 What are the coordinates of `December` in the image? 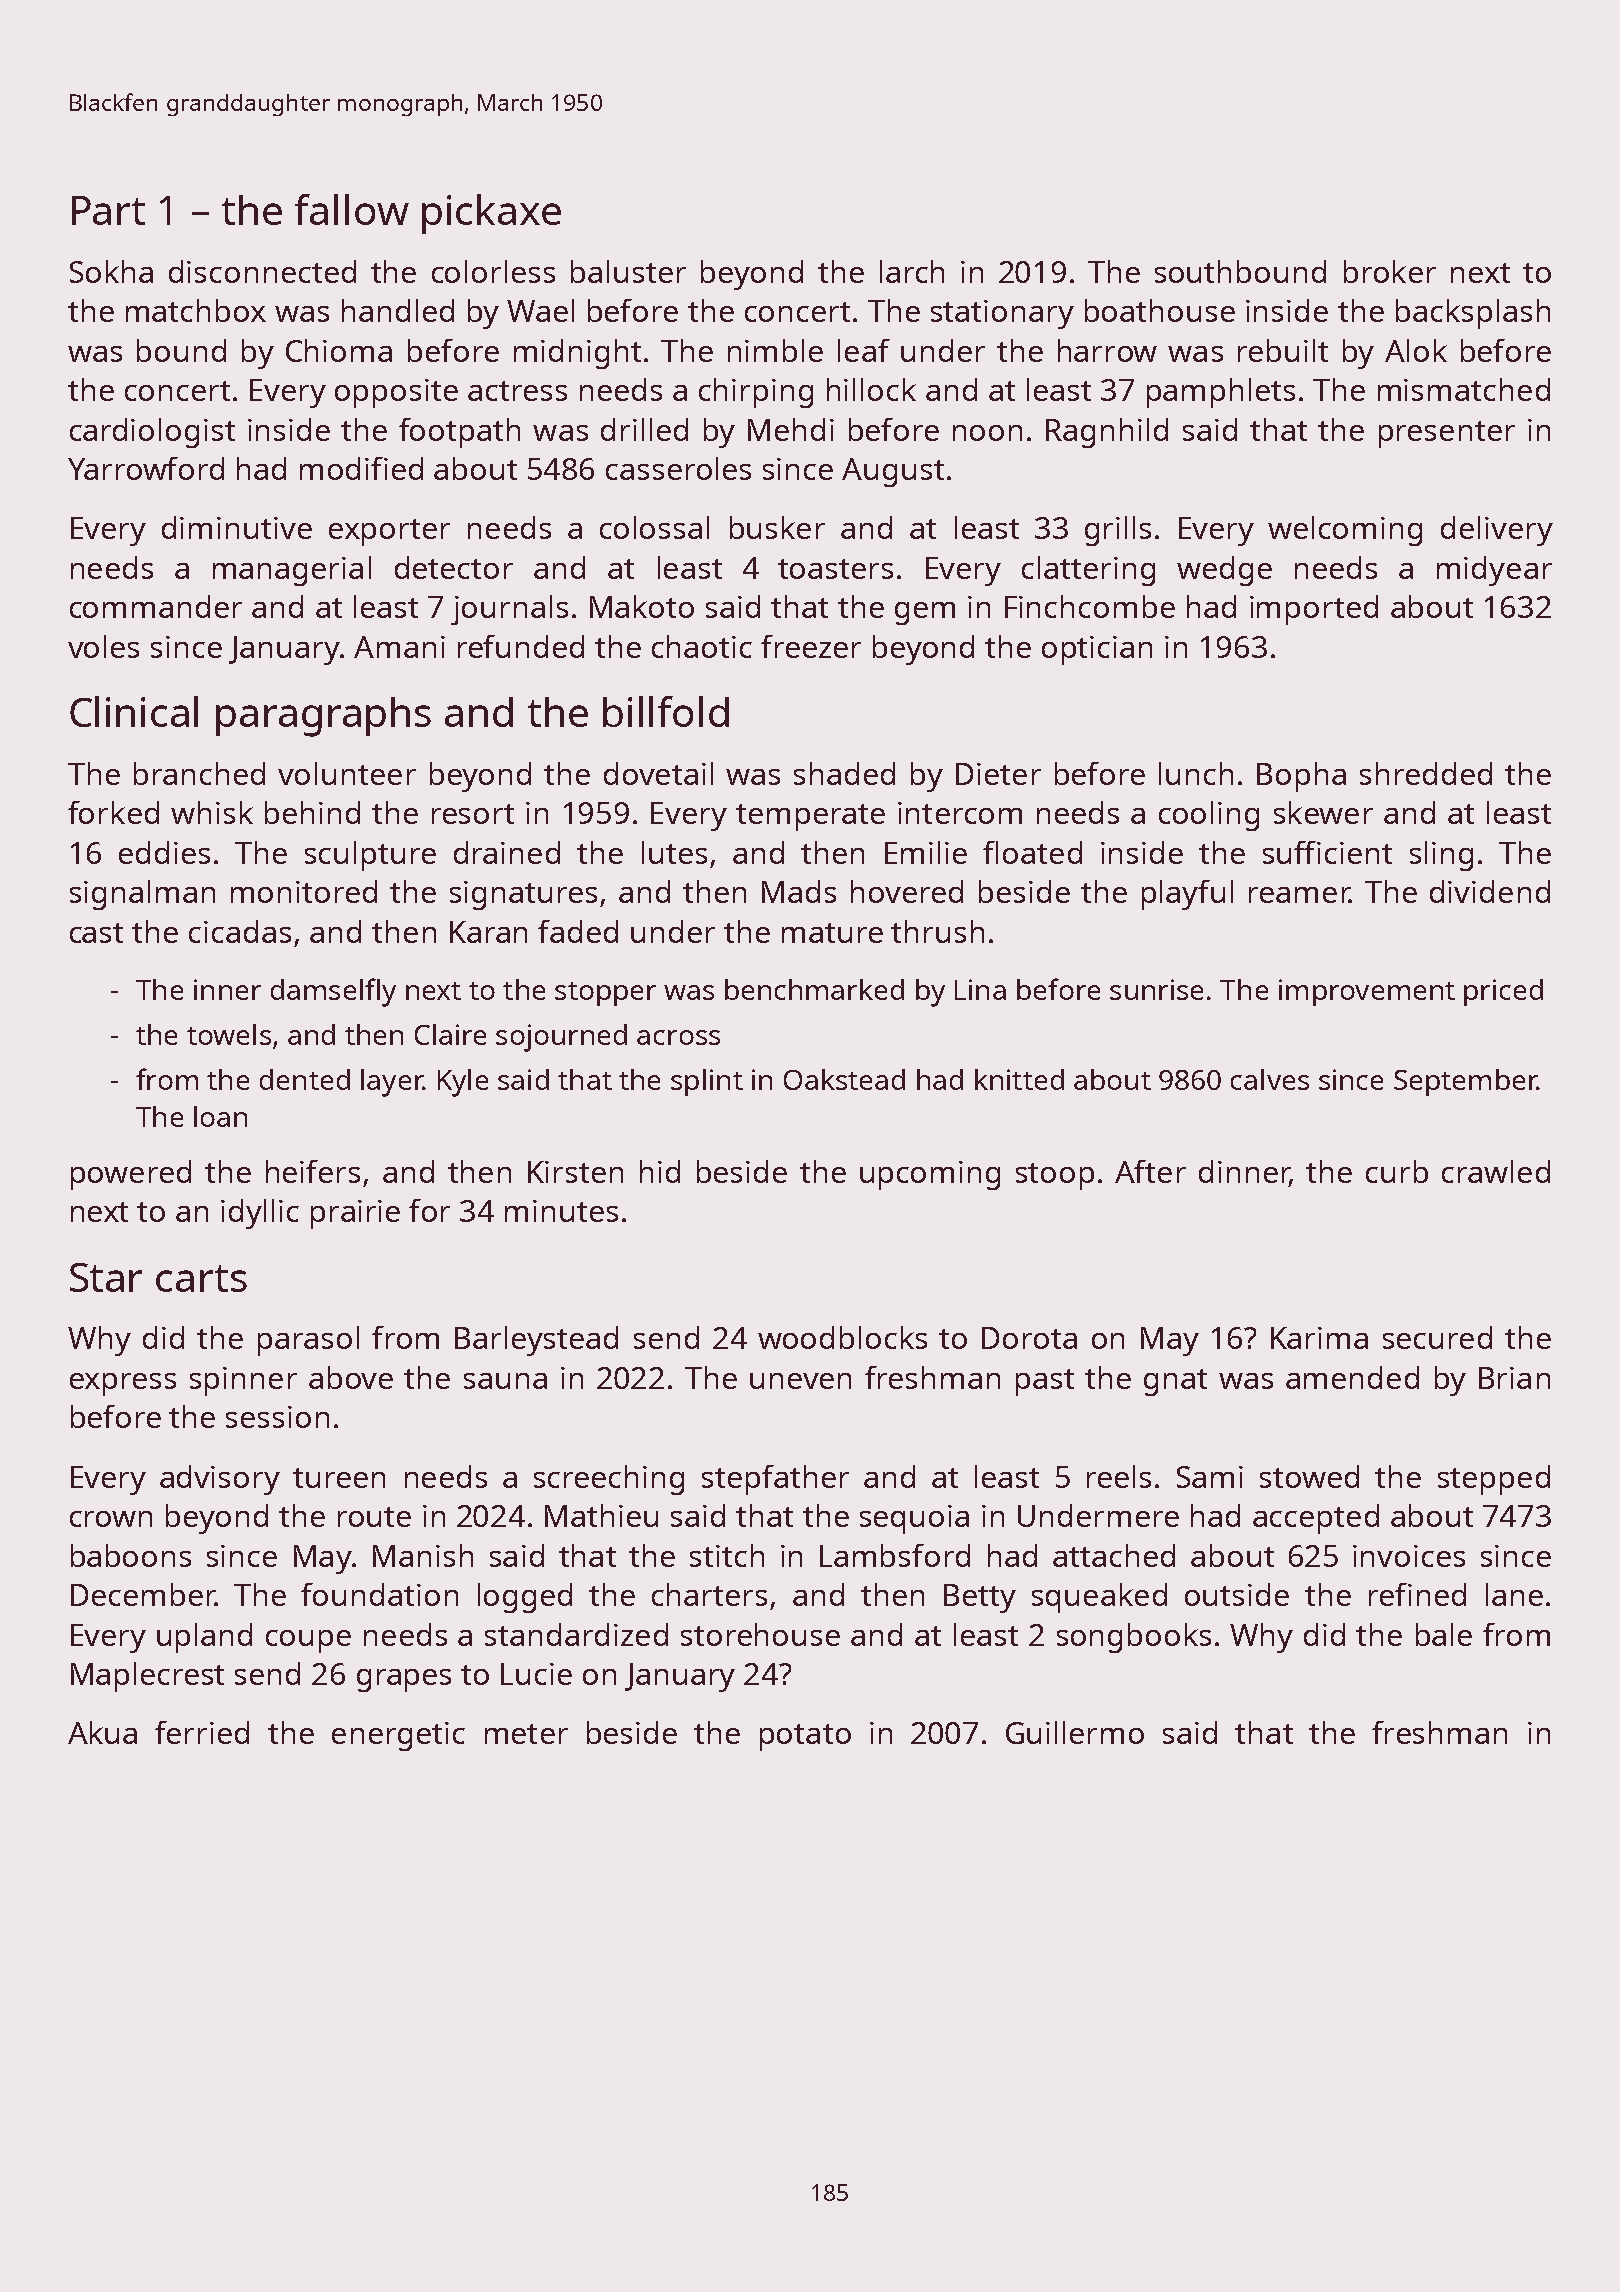 It's located at (143, 1594).
